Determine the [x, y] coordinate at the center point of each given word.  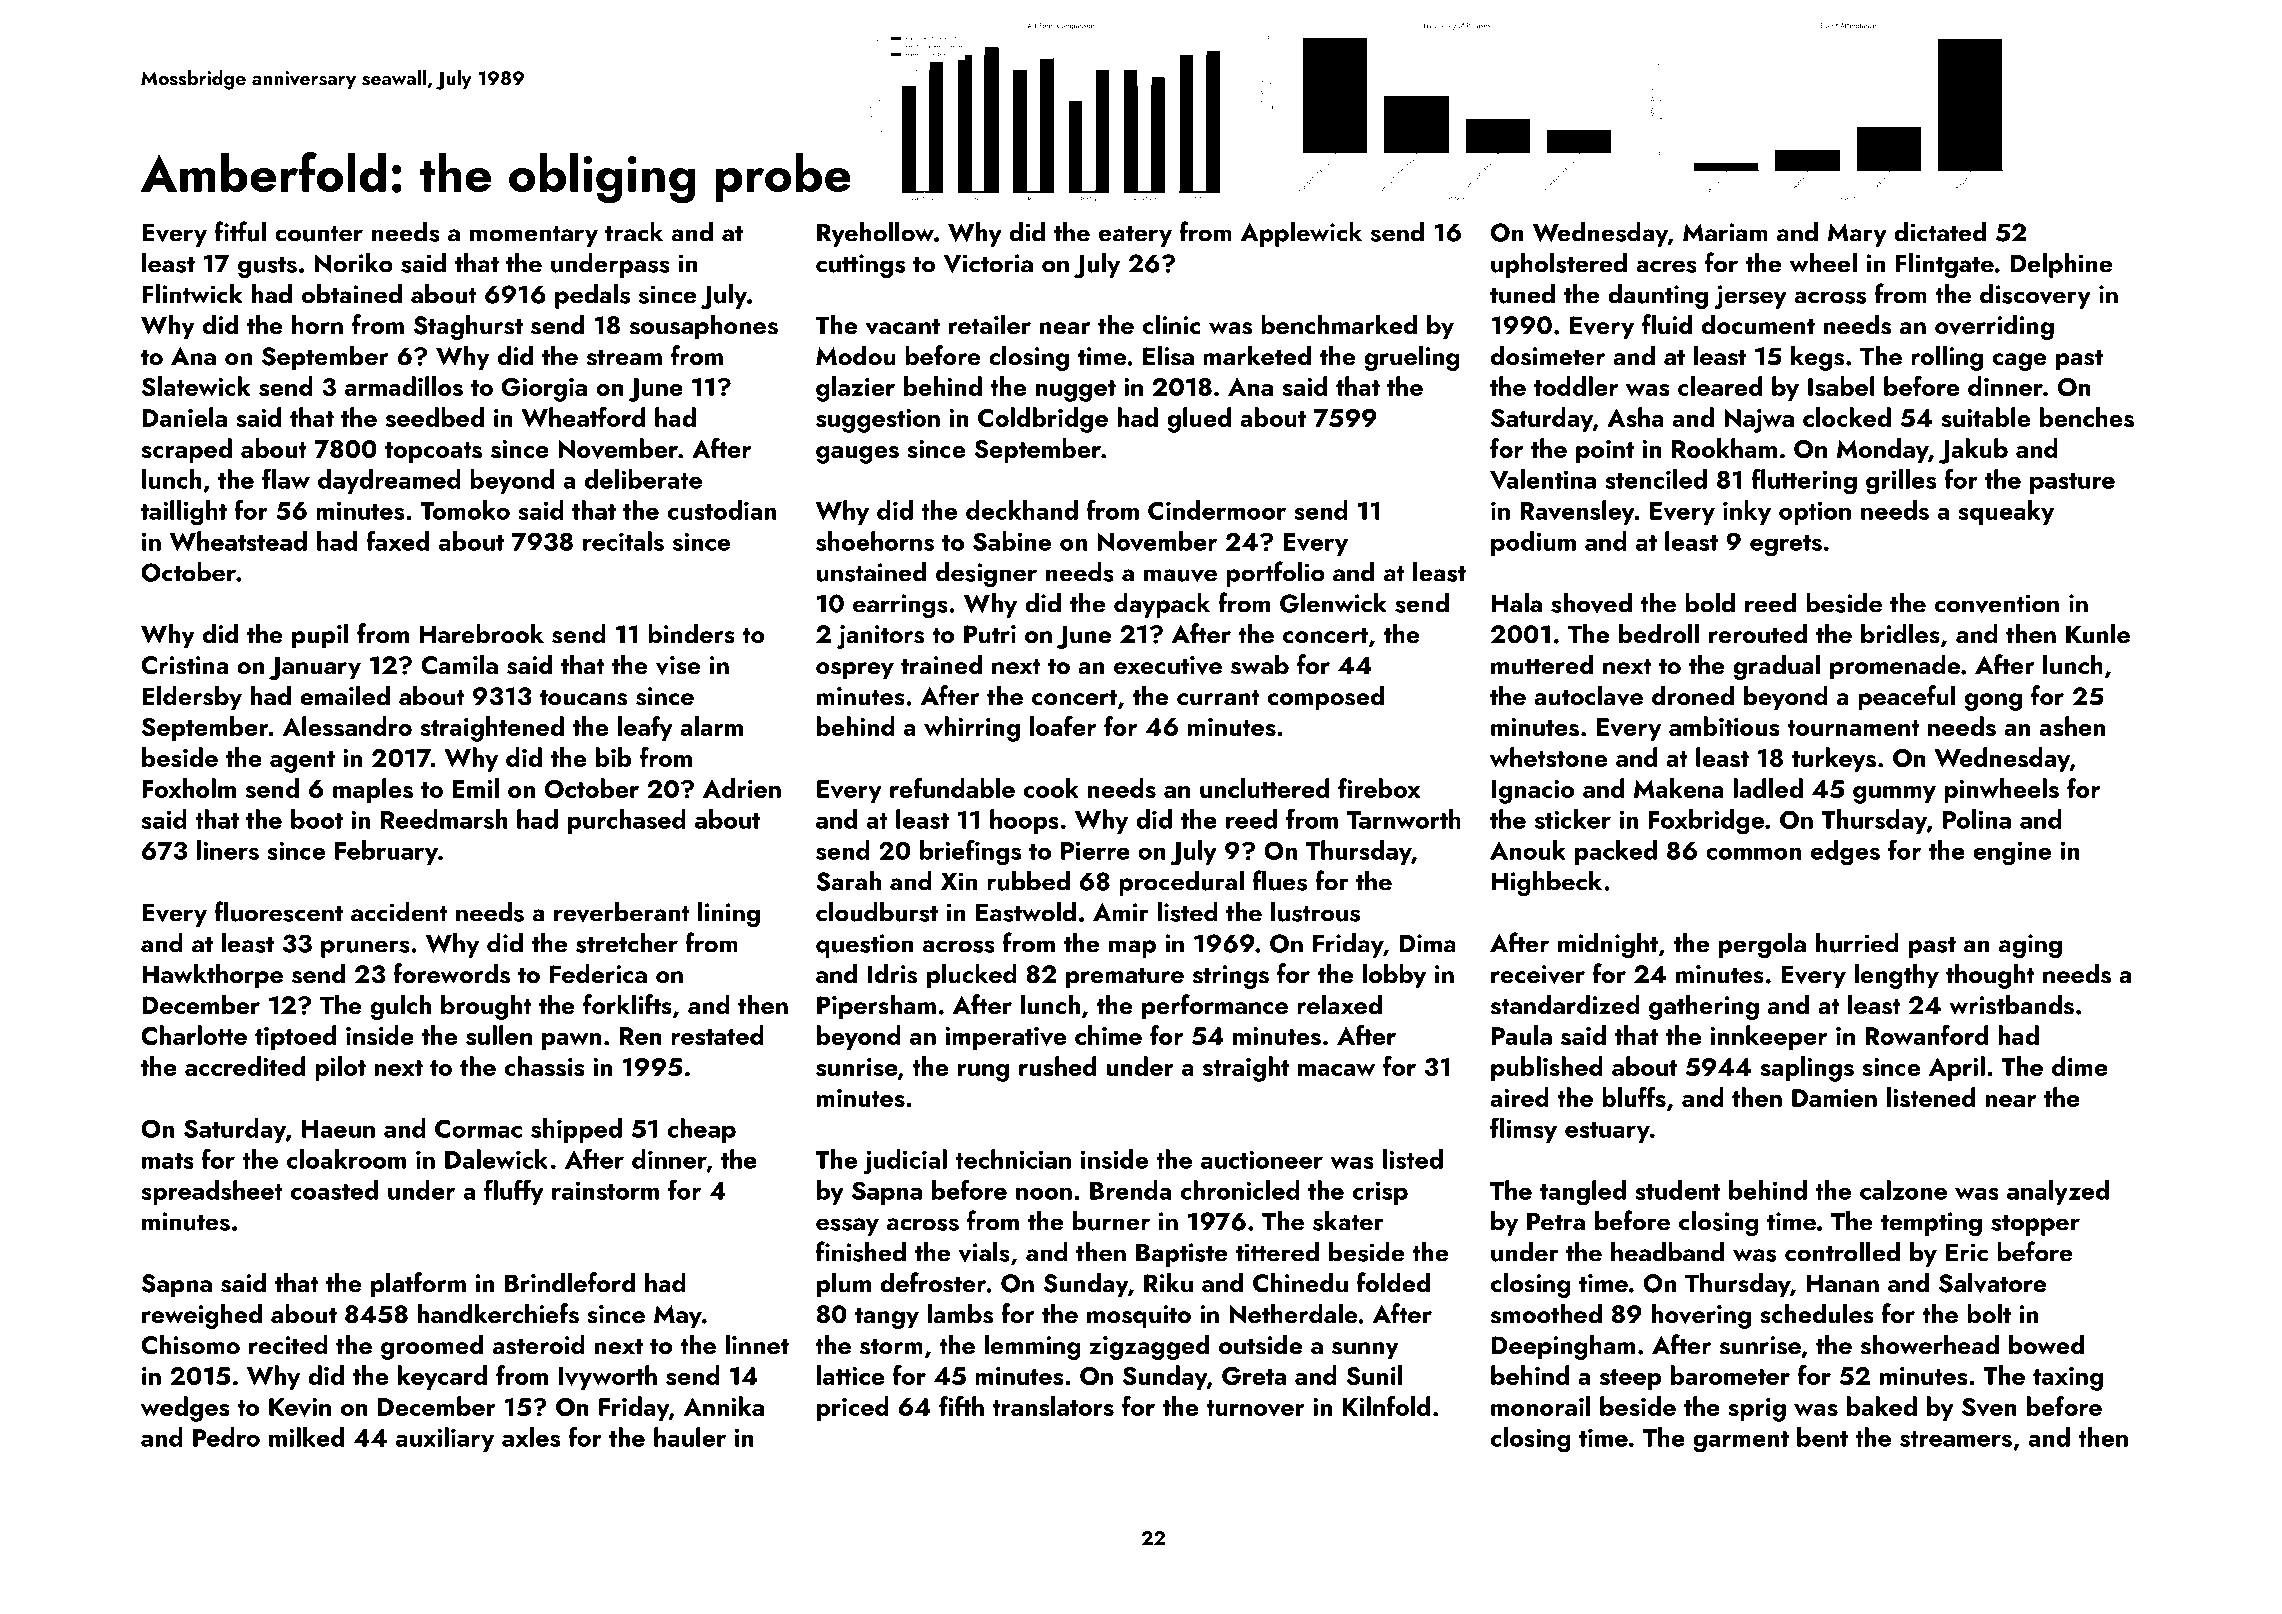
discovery [2035, 296]
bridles [1900, 633]
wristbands [2011, 1004]
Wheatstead [238, 541]
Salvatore [1992, 1282]
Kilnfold [1386, 1406]
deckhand [1022, 510]
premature [1125, 978]
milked [306, 1437]
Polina [1977, 819]
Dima [1427, 943]
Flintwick [192, 294]
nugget [1076, 391]
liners [228, 850]
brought [486, 1007]
